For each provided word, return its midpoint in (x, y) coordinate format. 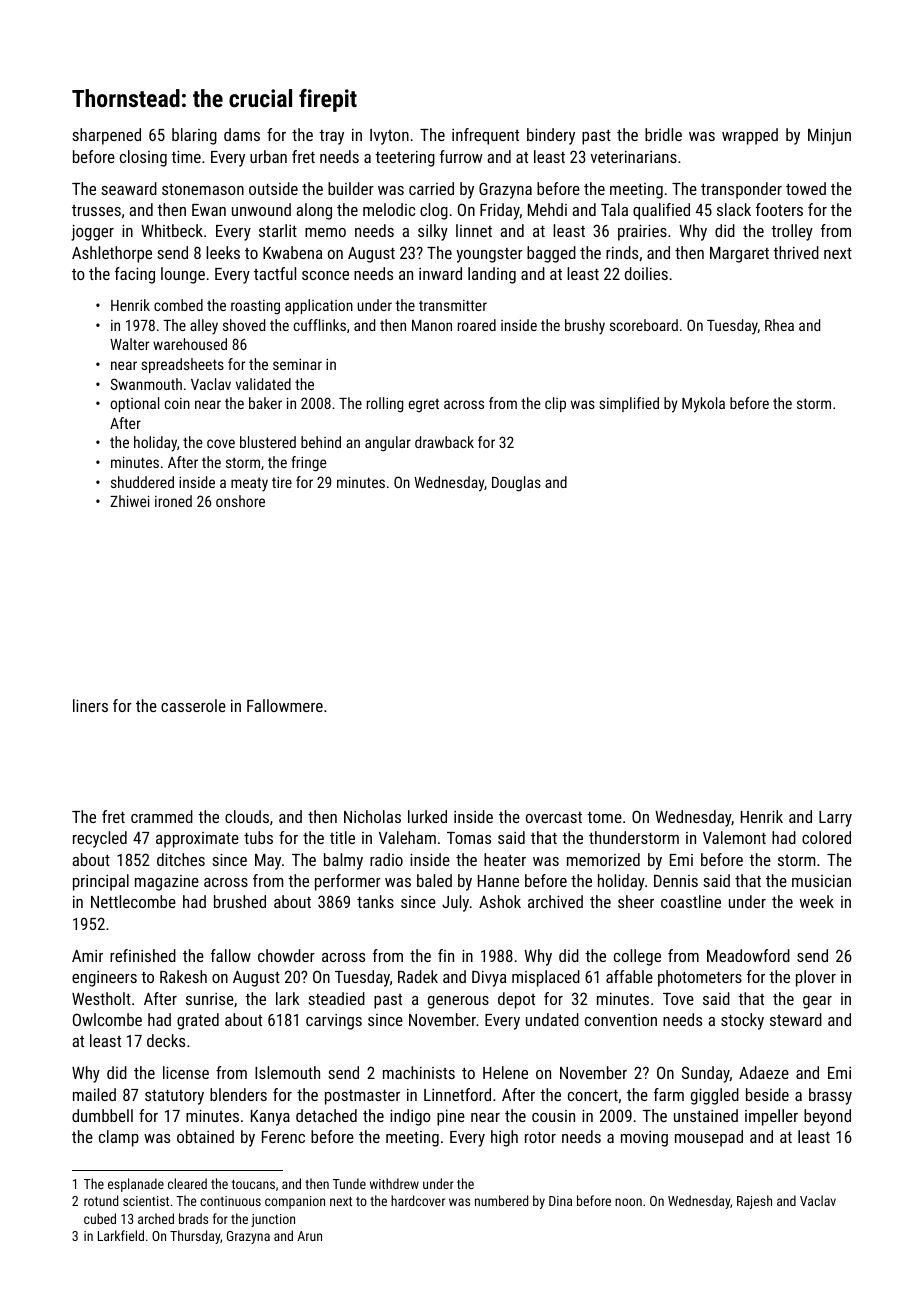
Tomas (469, 838)
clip (555, 404)
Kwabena (292, 252)
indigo (410, 1117)
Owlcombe (107, 1019)
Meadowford (748, 955)
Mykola (703, 405)
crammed (162, 816)
